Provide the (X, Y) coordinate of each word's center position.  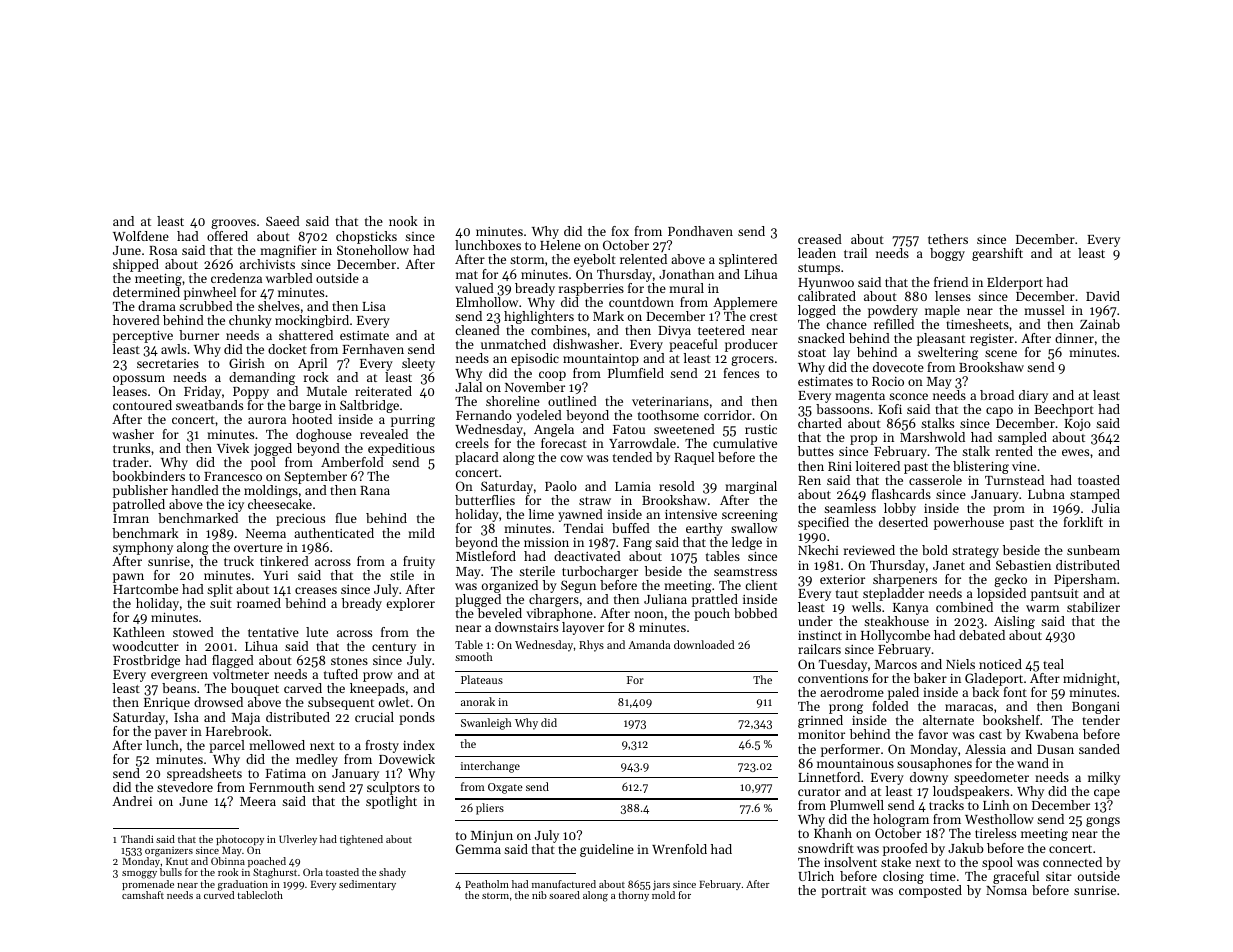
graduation (243, 885)
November (535, 387)
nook (403, 221)
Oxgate (505, 788)
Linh (996, 805)
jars (661, 885)
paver (171, 734)
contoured (142, 405)
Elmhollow (487, 302)
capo (999, 412)
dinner (1074, 338)
